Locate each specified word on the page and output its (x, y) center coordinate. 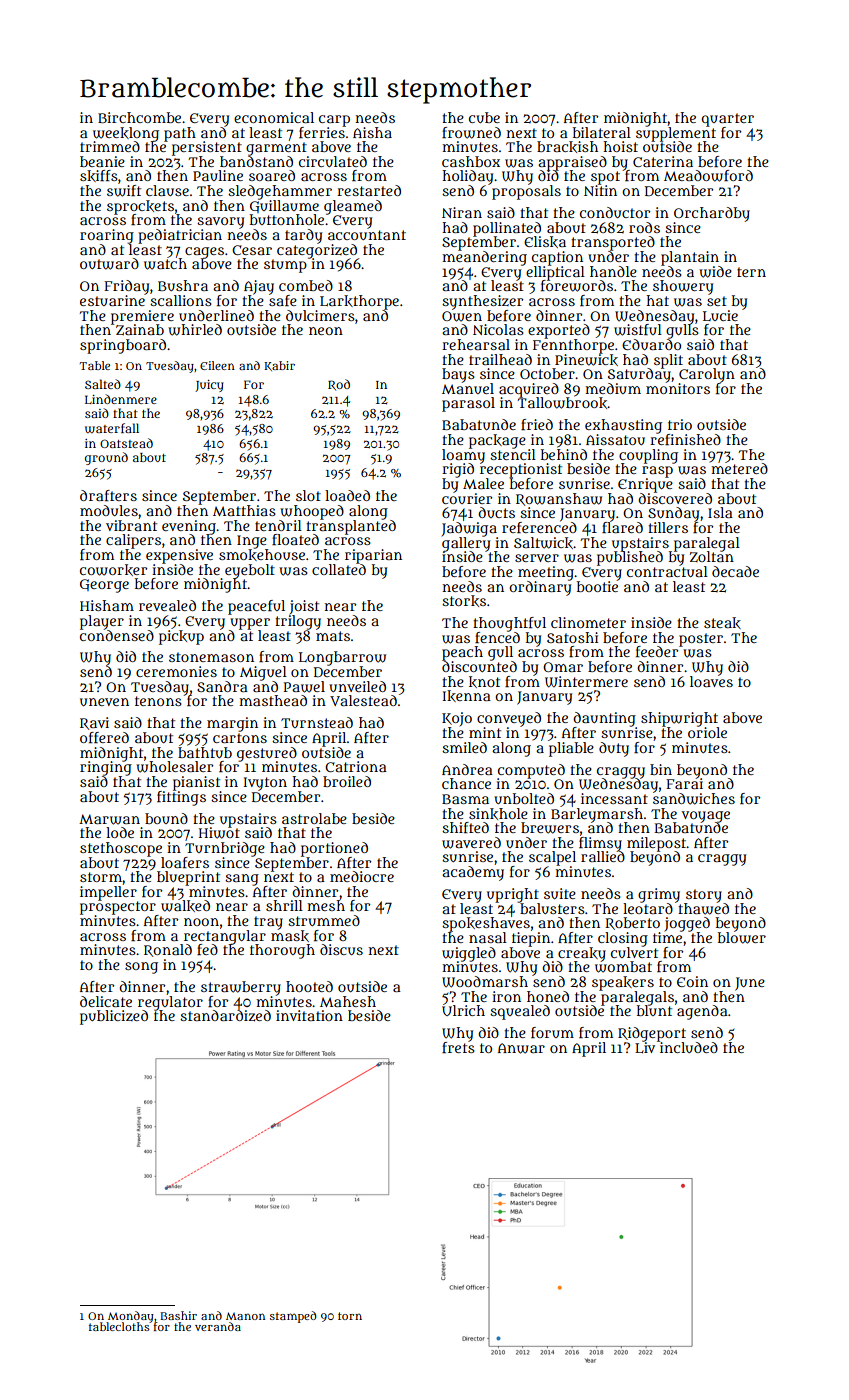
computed (531, 771)
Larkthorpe (359, 302)
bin (661, 769)
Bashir (178, 1315)
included (689, 1047)
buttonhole (287, 219)
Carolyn (707, 375)
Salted (103, 384)
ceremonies (176, 671)
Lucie (720, 315)
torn (350, 1316)
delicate (106, 1001)
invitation (309, 1015)
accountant (367, 235)
